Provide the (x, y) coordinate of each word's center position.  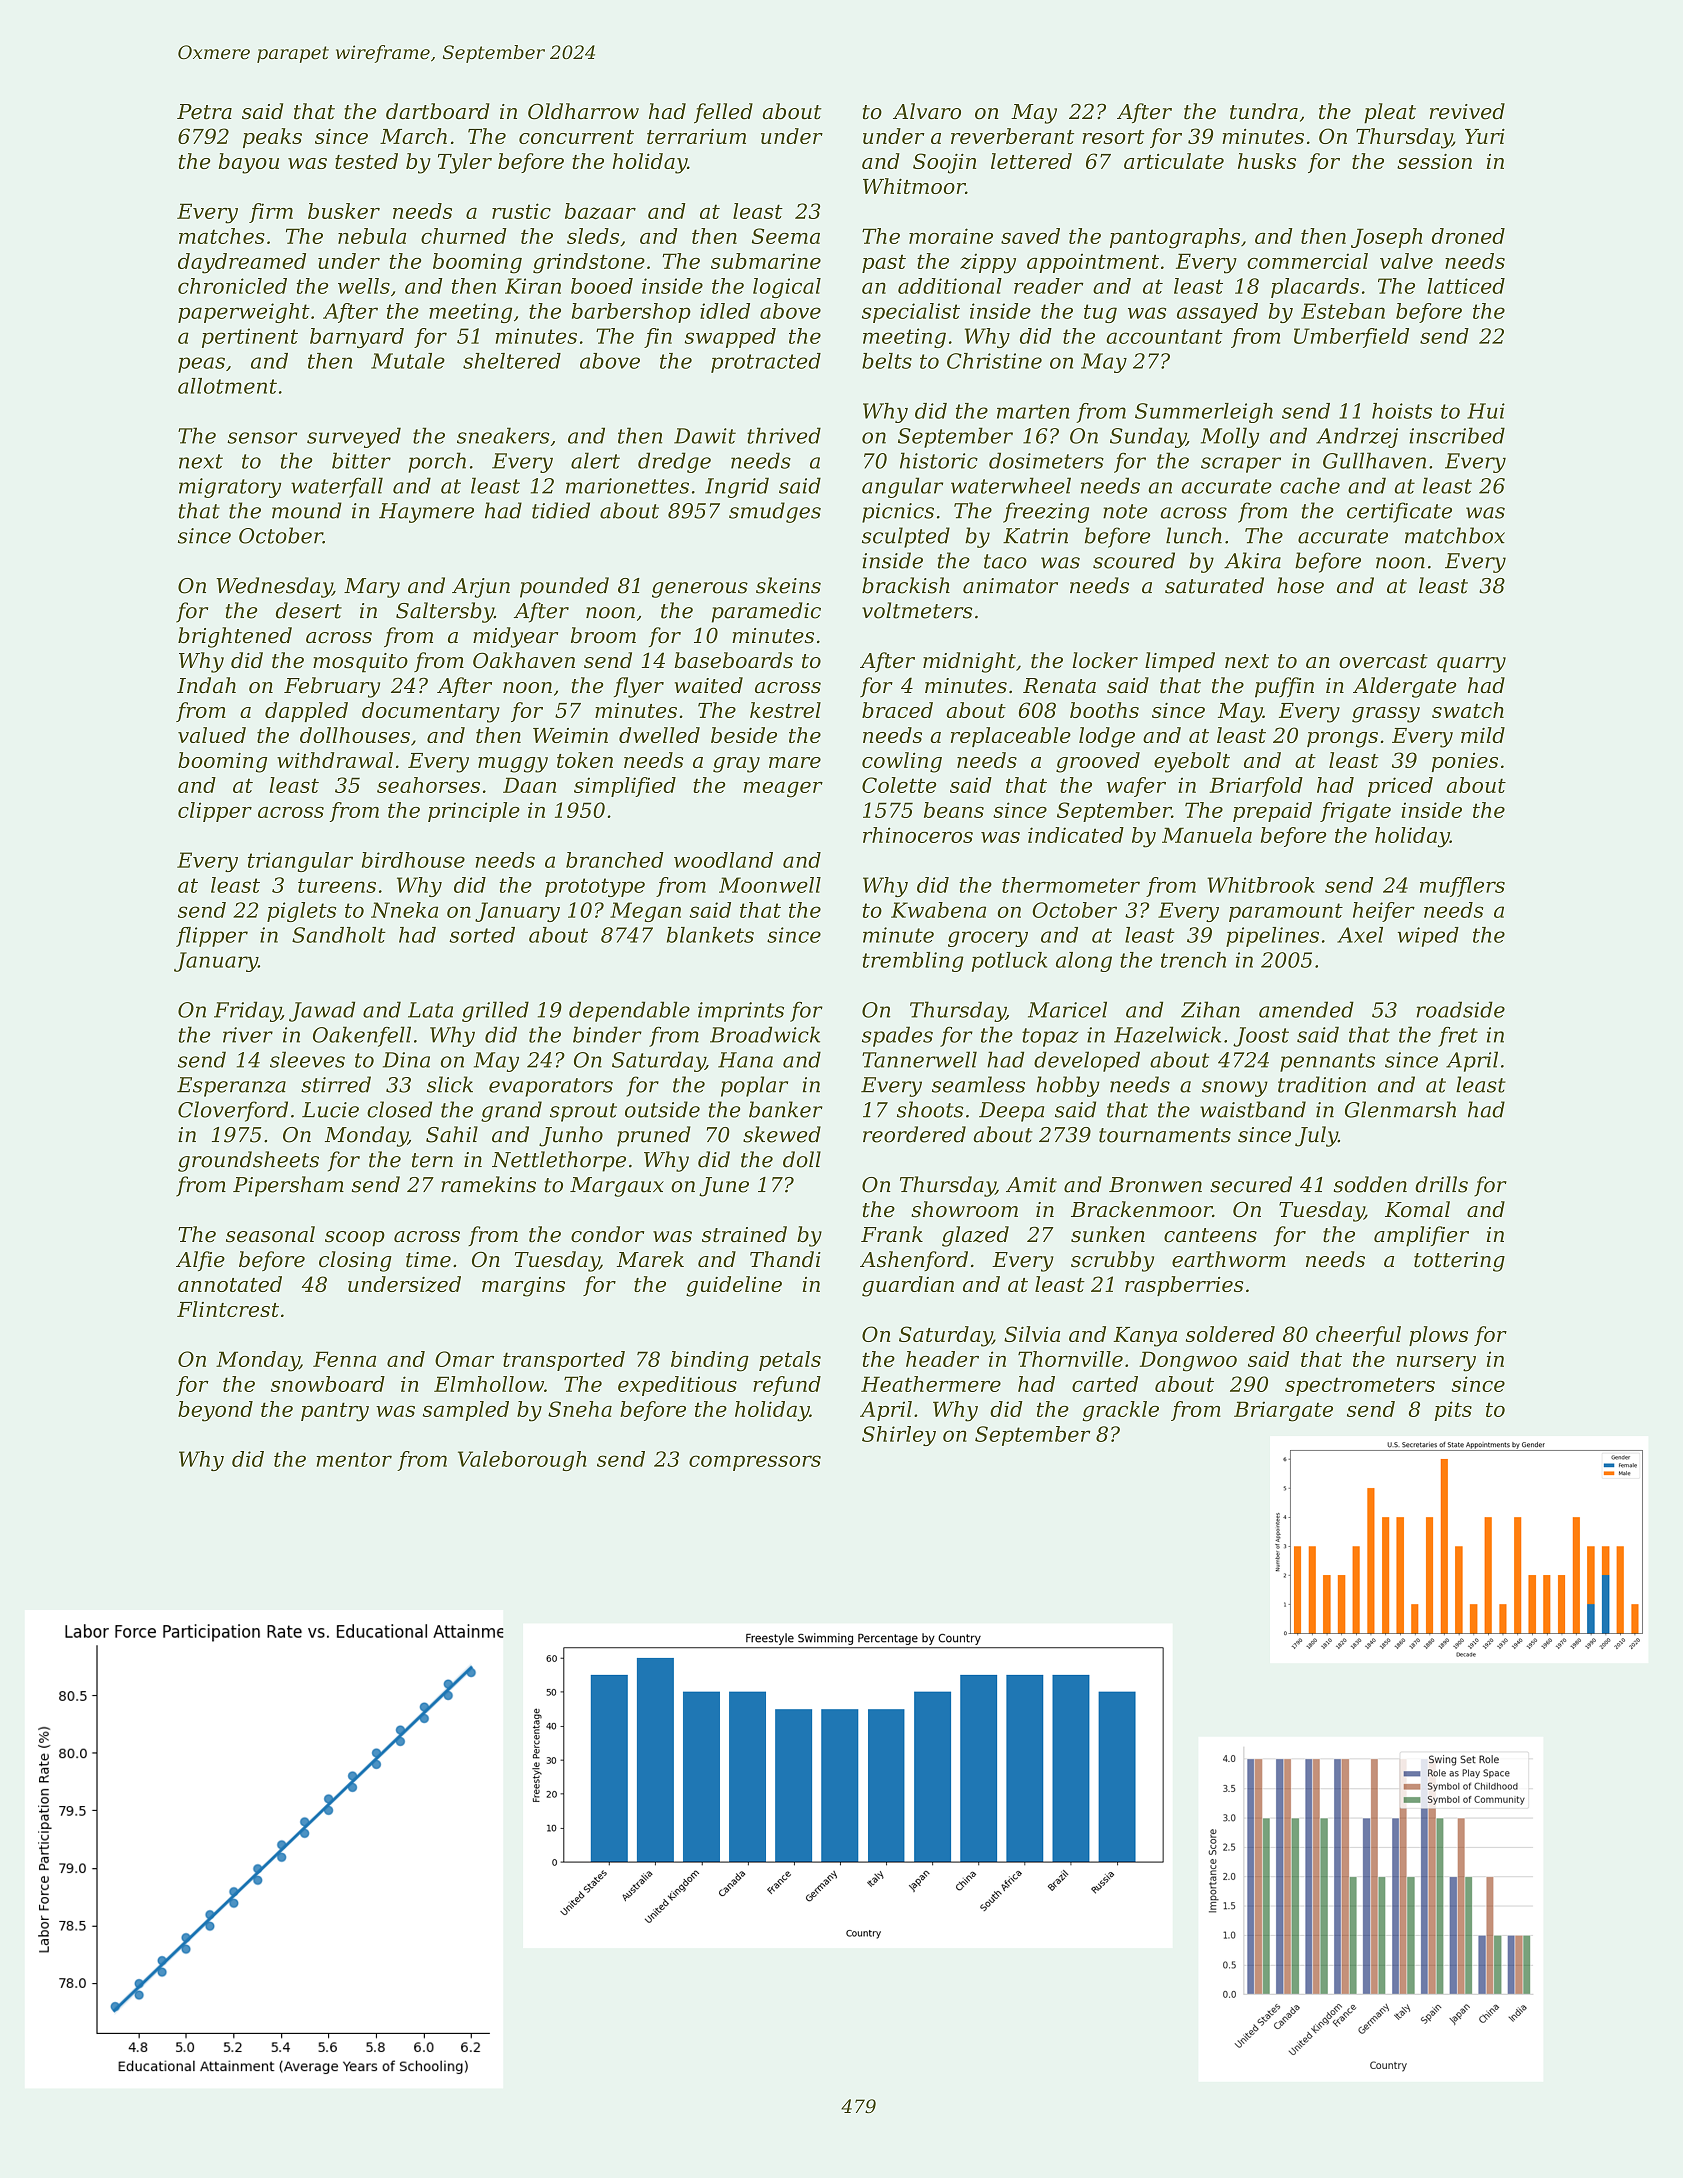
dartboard (438, 111)
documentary (431, 712)
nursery (1436, 1364)
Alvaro (927, 111)
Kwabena (938, 910)
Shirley (899, 1436)
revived (1467, 111)
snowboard (328, 1384)
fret (1458, 1036)
